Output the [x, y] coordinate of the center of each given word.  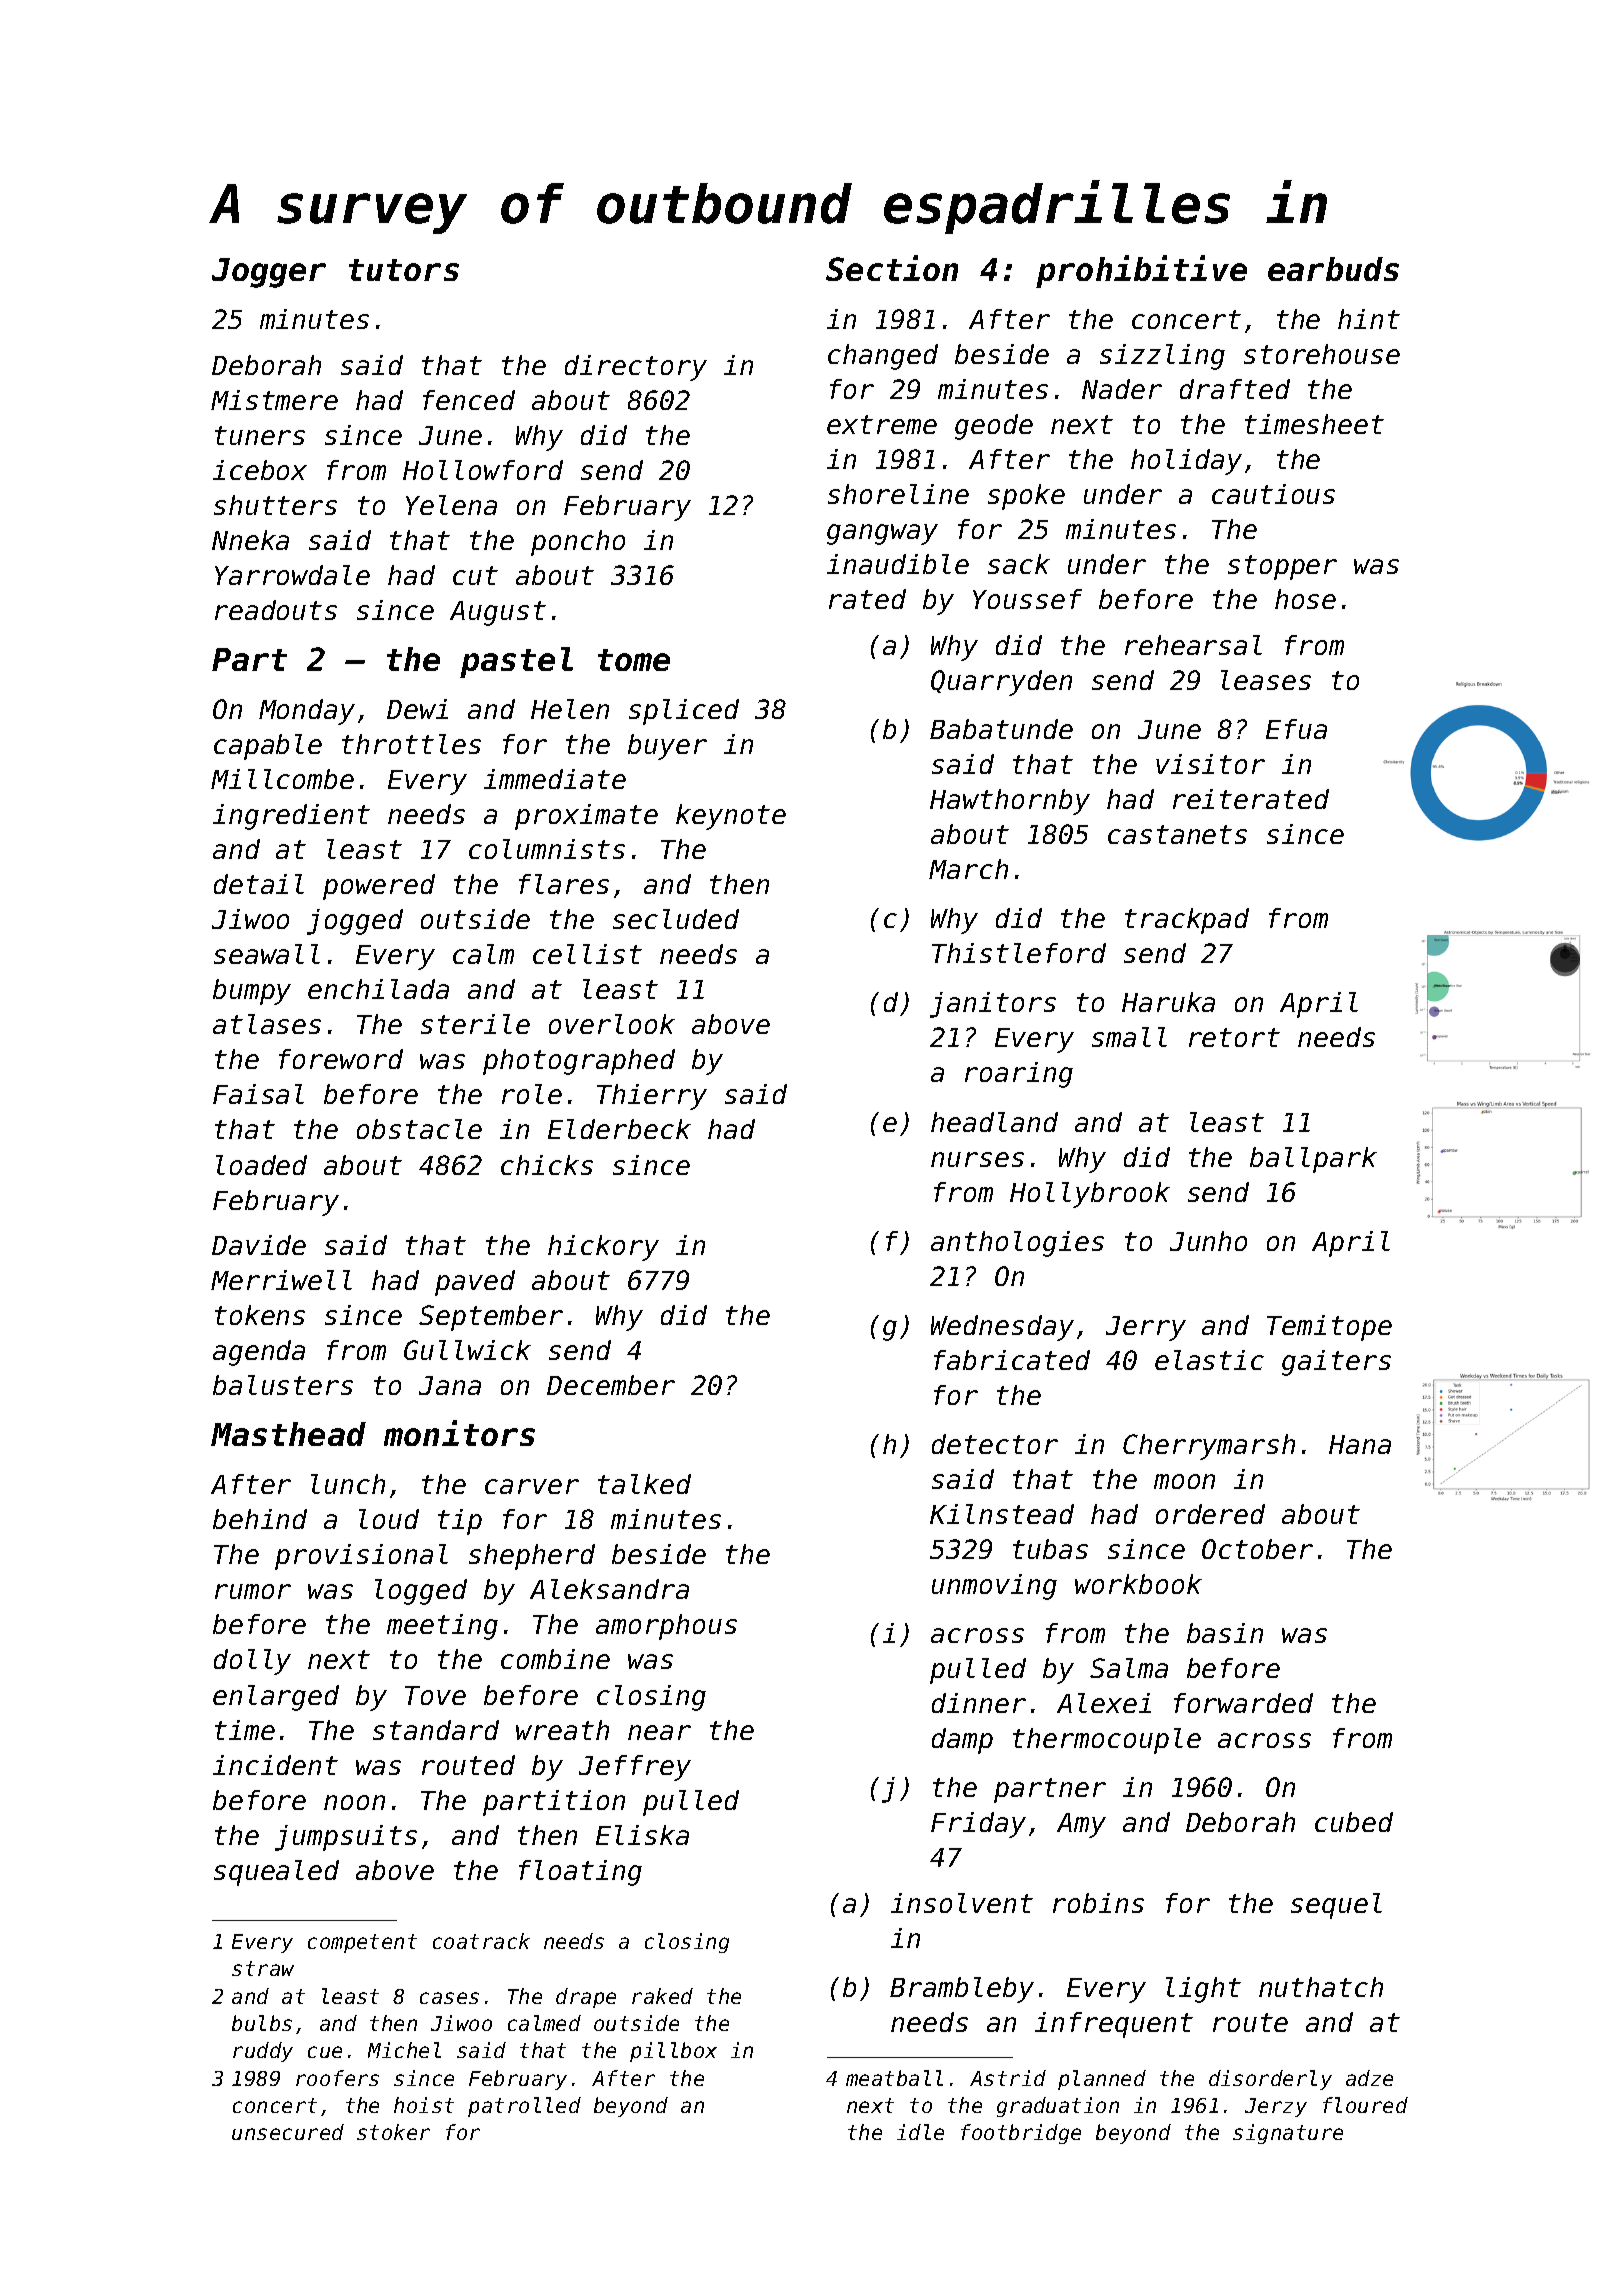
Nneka [250, 540]
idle [920, 2132]
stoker [393, 2132]
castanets [1177, 834]
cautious [1273, 494]
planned [1102, 2080]
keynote [731, 817]
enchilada [378, 989]
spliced [684, 712]
